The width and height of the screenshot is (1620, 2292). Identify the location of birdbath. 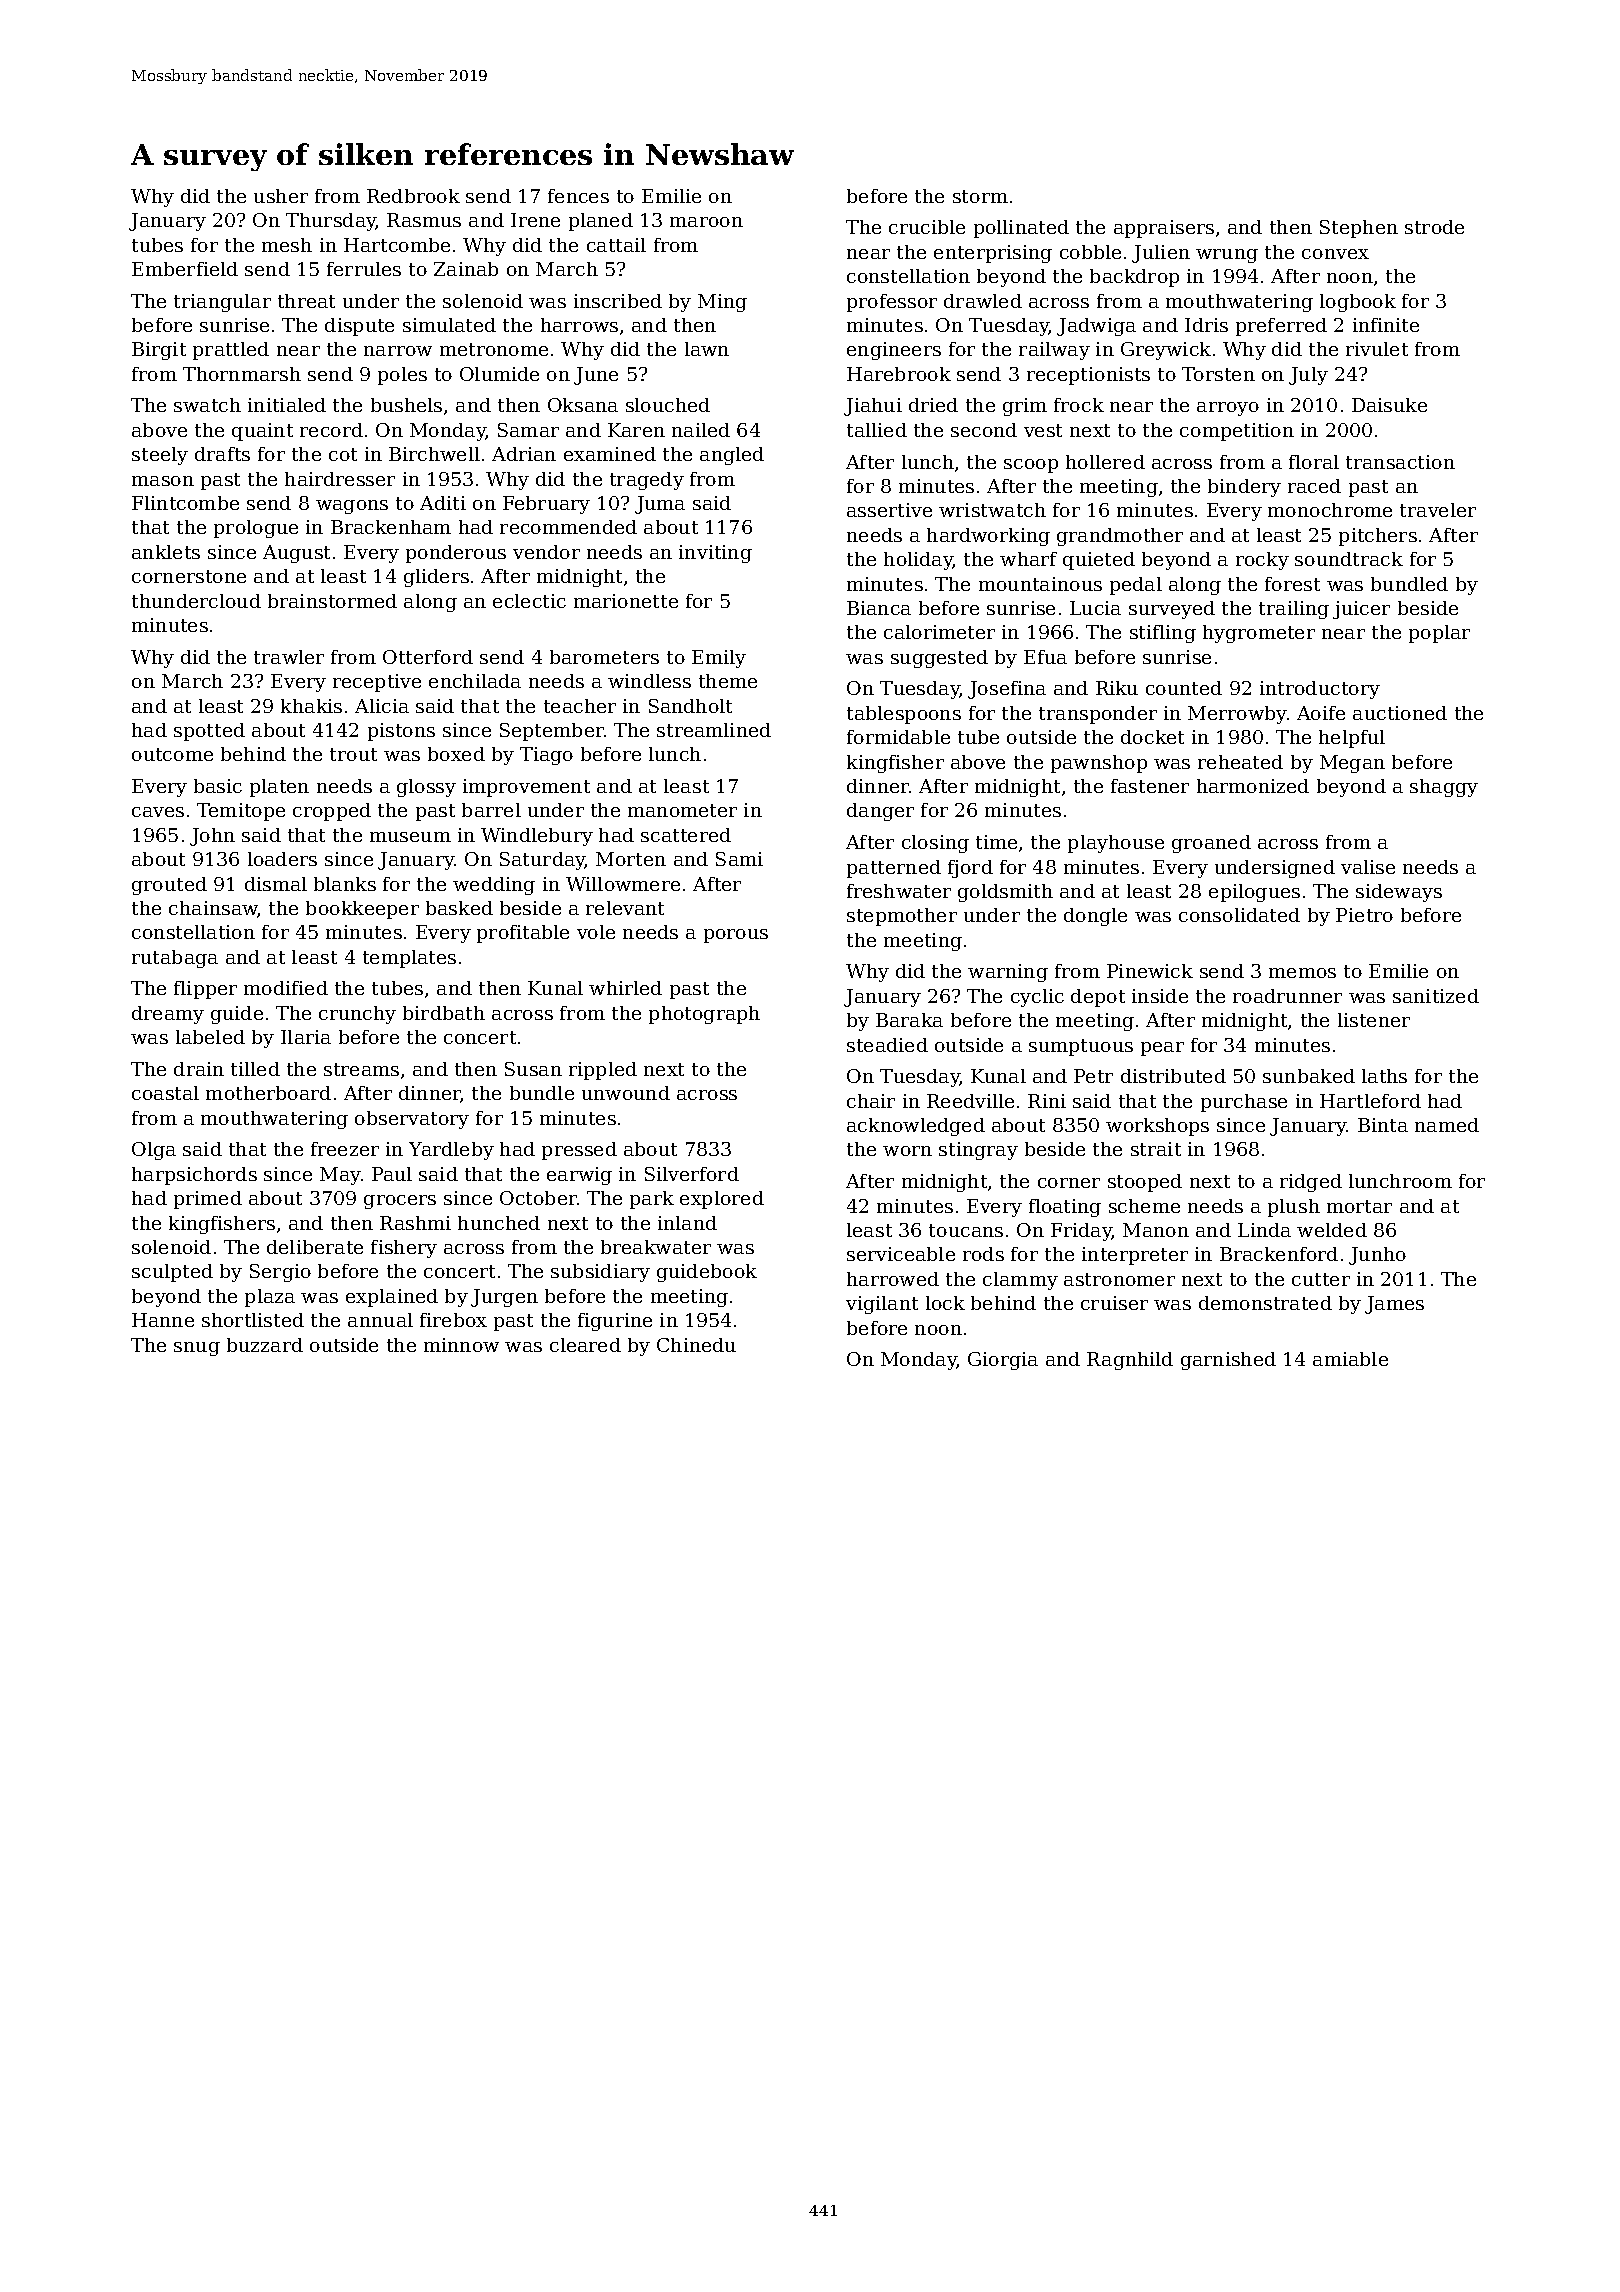
(444, 1013).
